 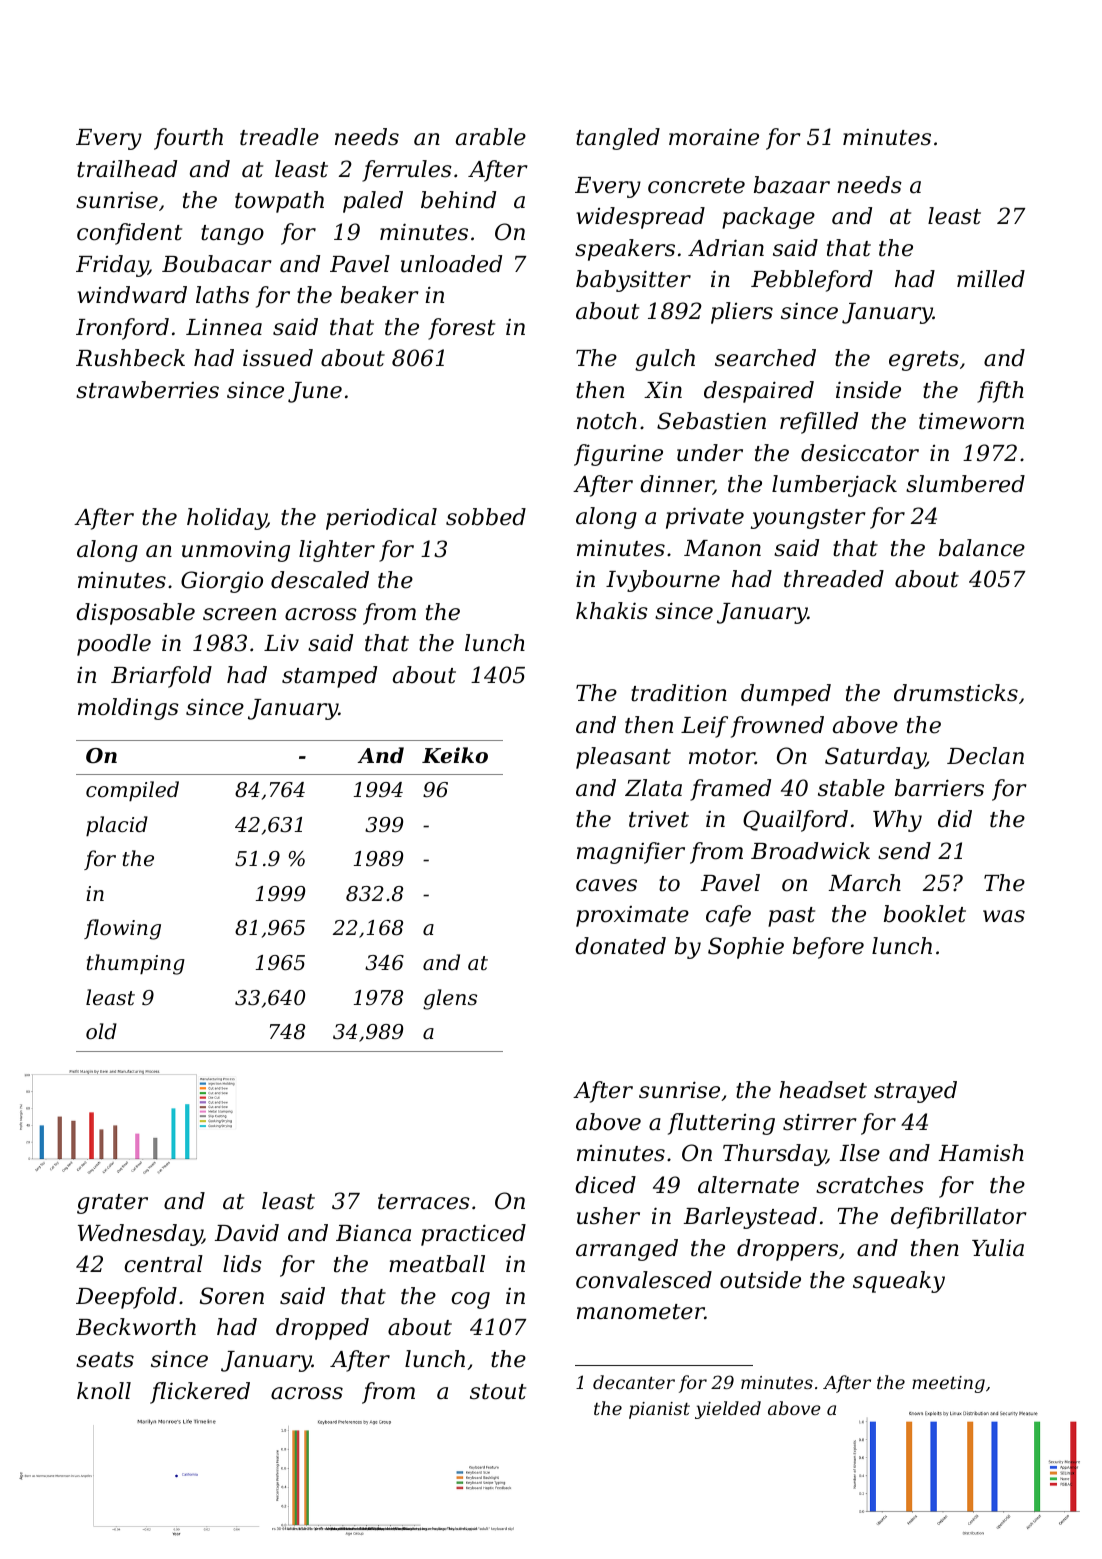 I want to click on tango, so click(x=232, y=235).
